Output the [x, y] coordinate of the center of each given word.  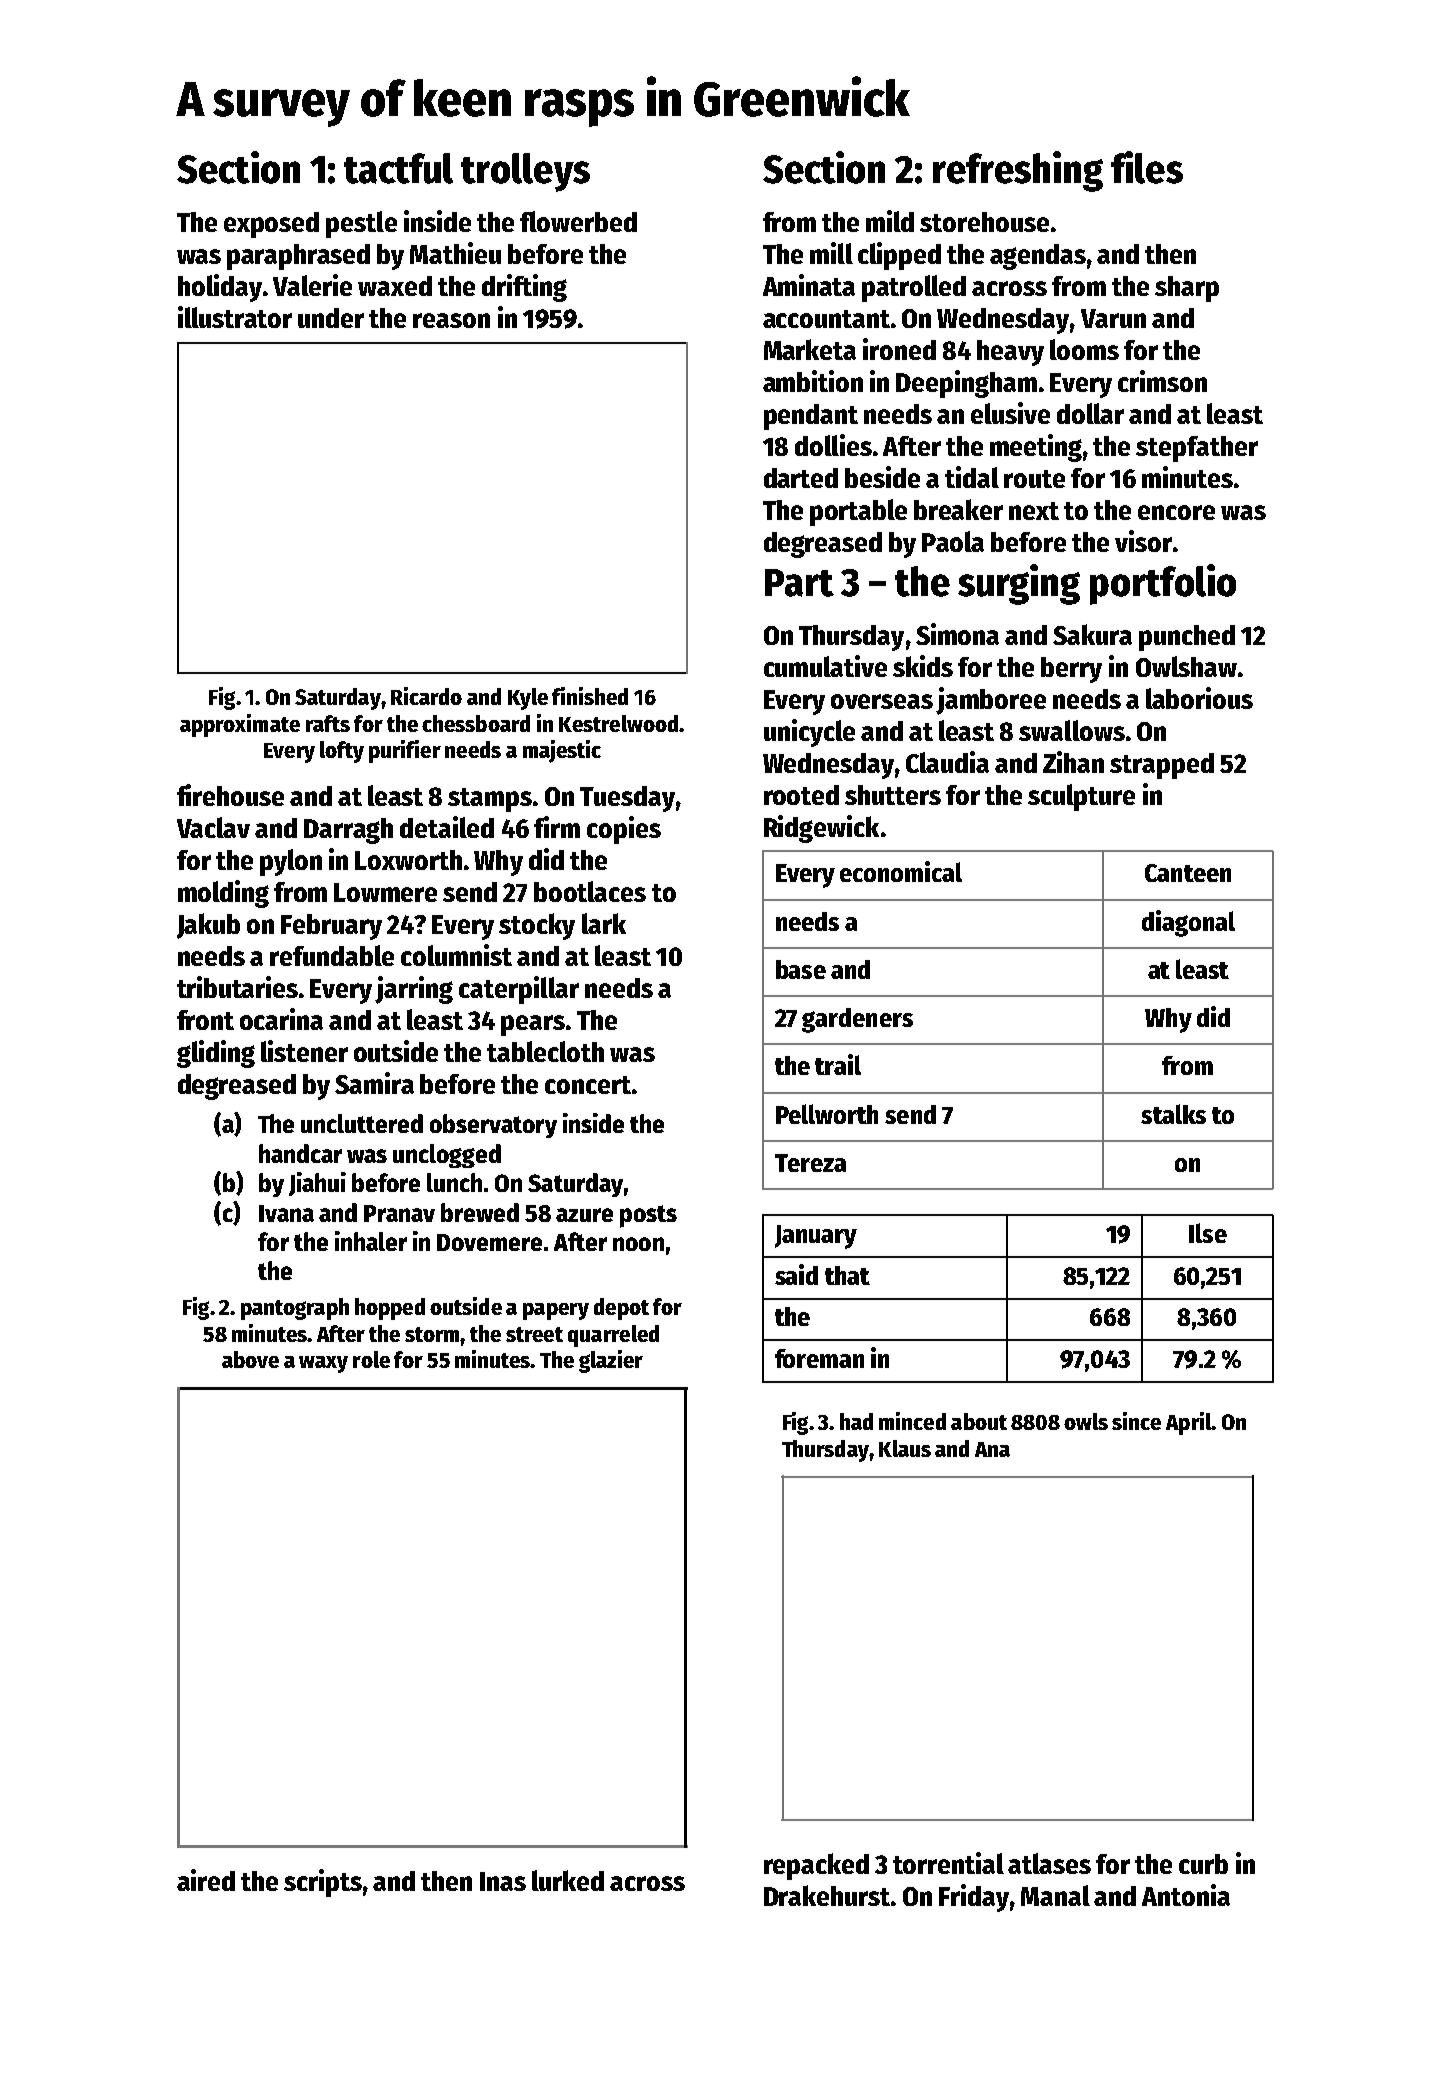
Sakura [1092, 634]
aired [206, 1880]
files [1147, 167]
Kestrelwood [618, 723]
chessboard [476, 723]
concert [588, 1085]
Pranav [399, 1213]
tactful [398, 168]
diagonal [1188, 923]
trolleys [525, 172]
